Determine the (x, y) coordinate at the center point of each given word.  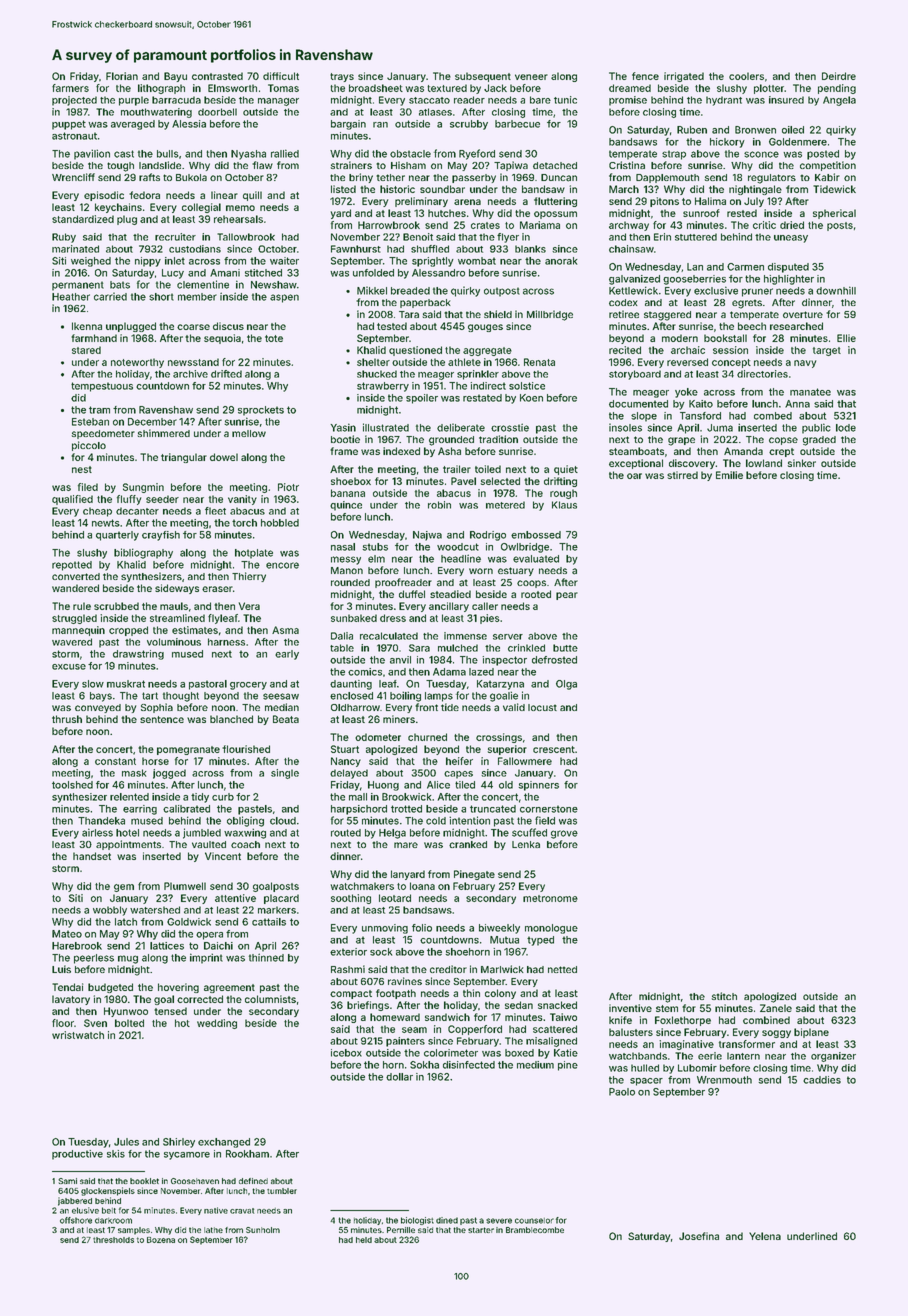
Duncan (559, 178)
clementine (203, 284)
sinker (802, 463)
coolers (746, 76)
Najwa (427, 536)
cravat (242, 1211)
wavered (72, 642)
